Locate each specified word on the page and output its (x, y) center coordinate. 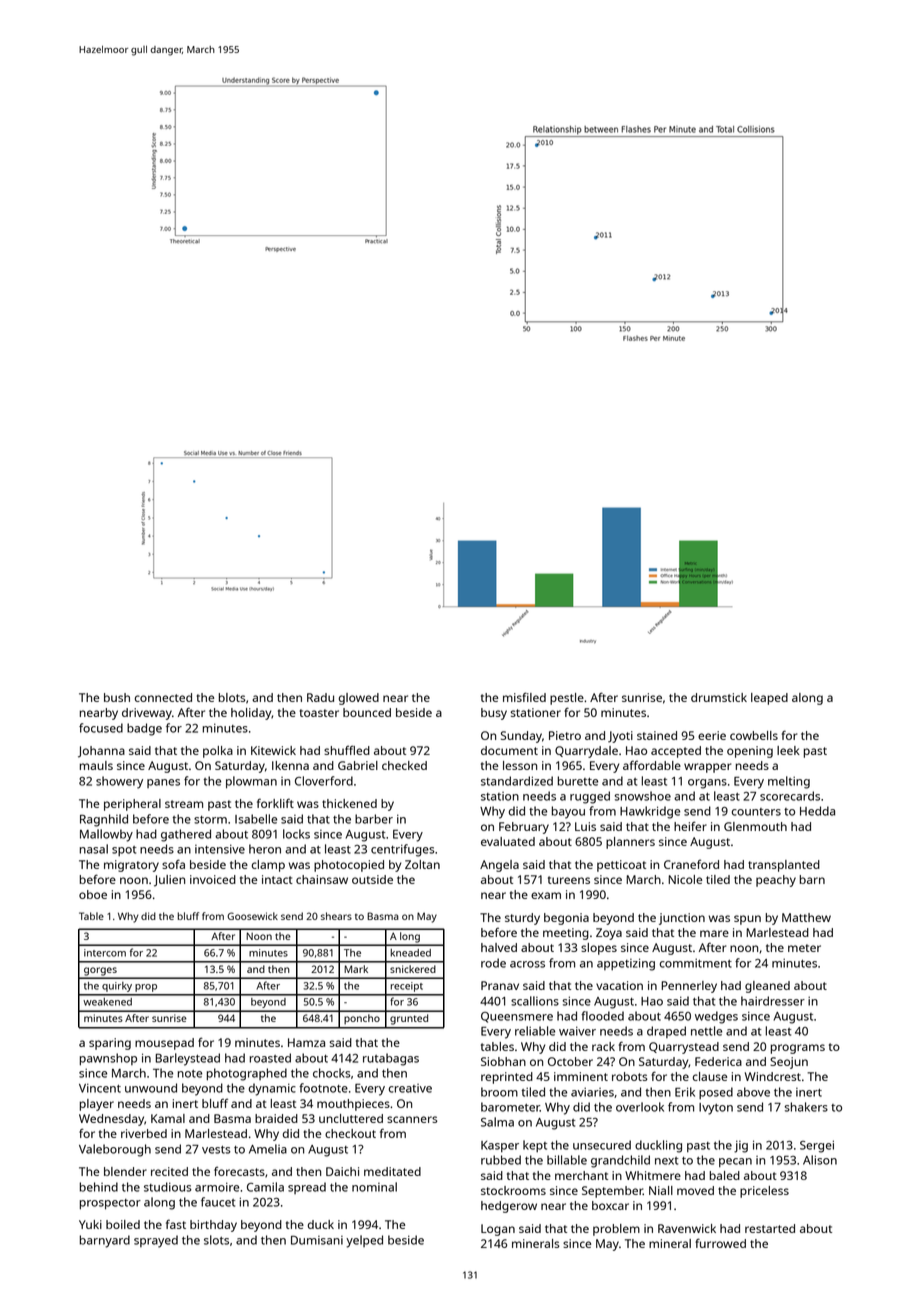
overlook (640, 1107)
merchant (581, 1175)
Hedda (817, 811)
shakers (806, 1107)
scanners (412, 1119)
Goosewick (252, 916)
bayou (568, 812)
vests (216, 1150)
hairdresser (773, 1001)
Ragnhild (104, 820)
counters (756, 812)
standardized (517, 781)
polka (218, 752)
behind (98, 1187)
